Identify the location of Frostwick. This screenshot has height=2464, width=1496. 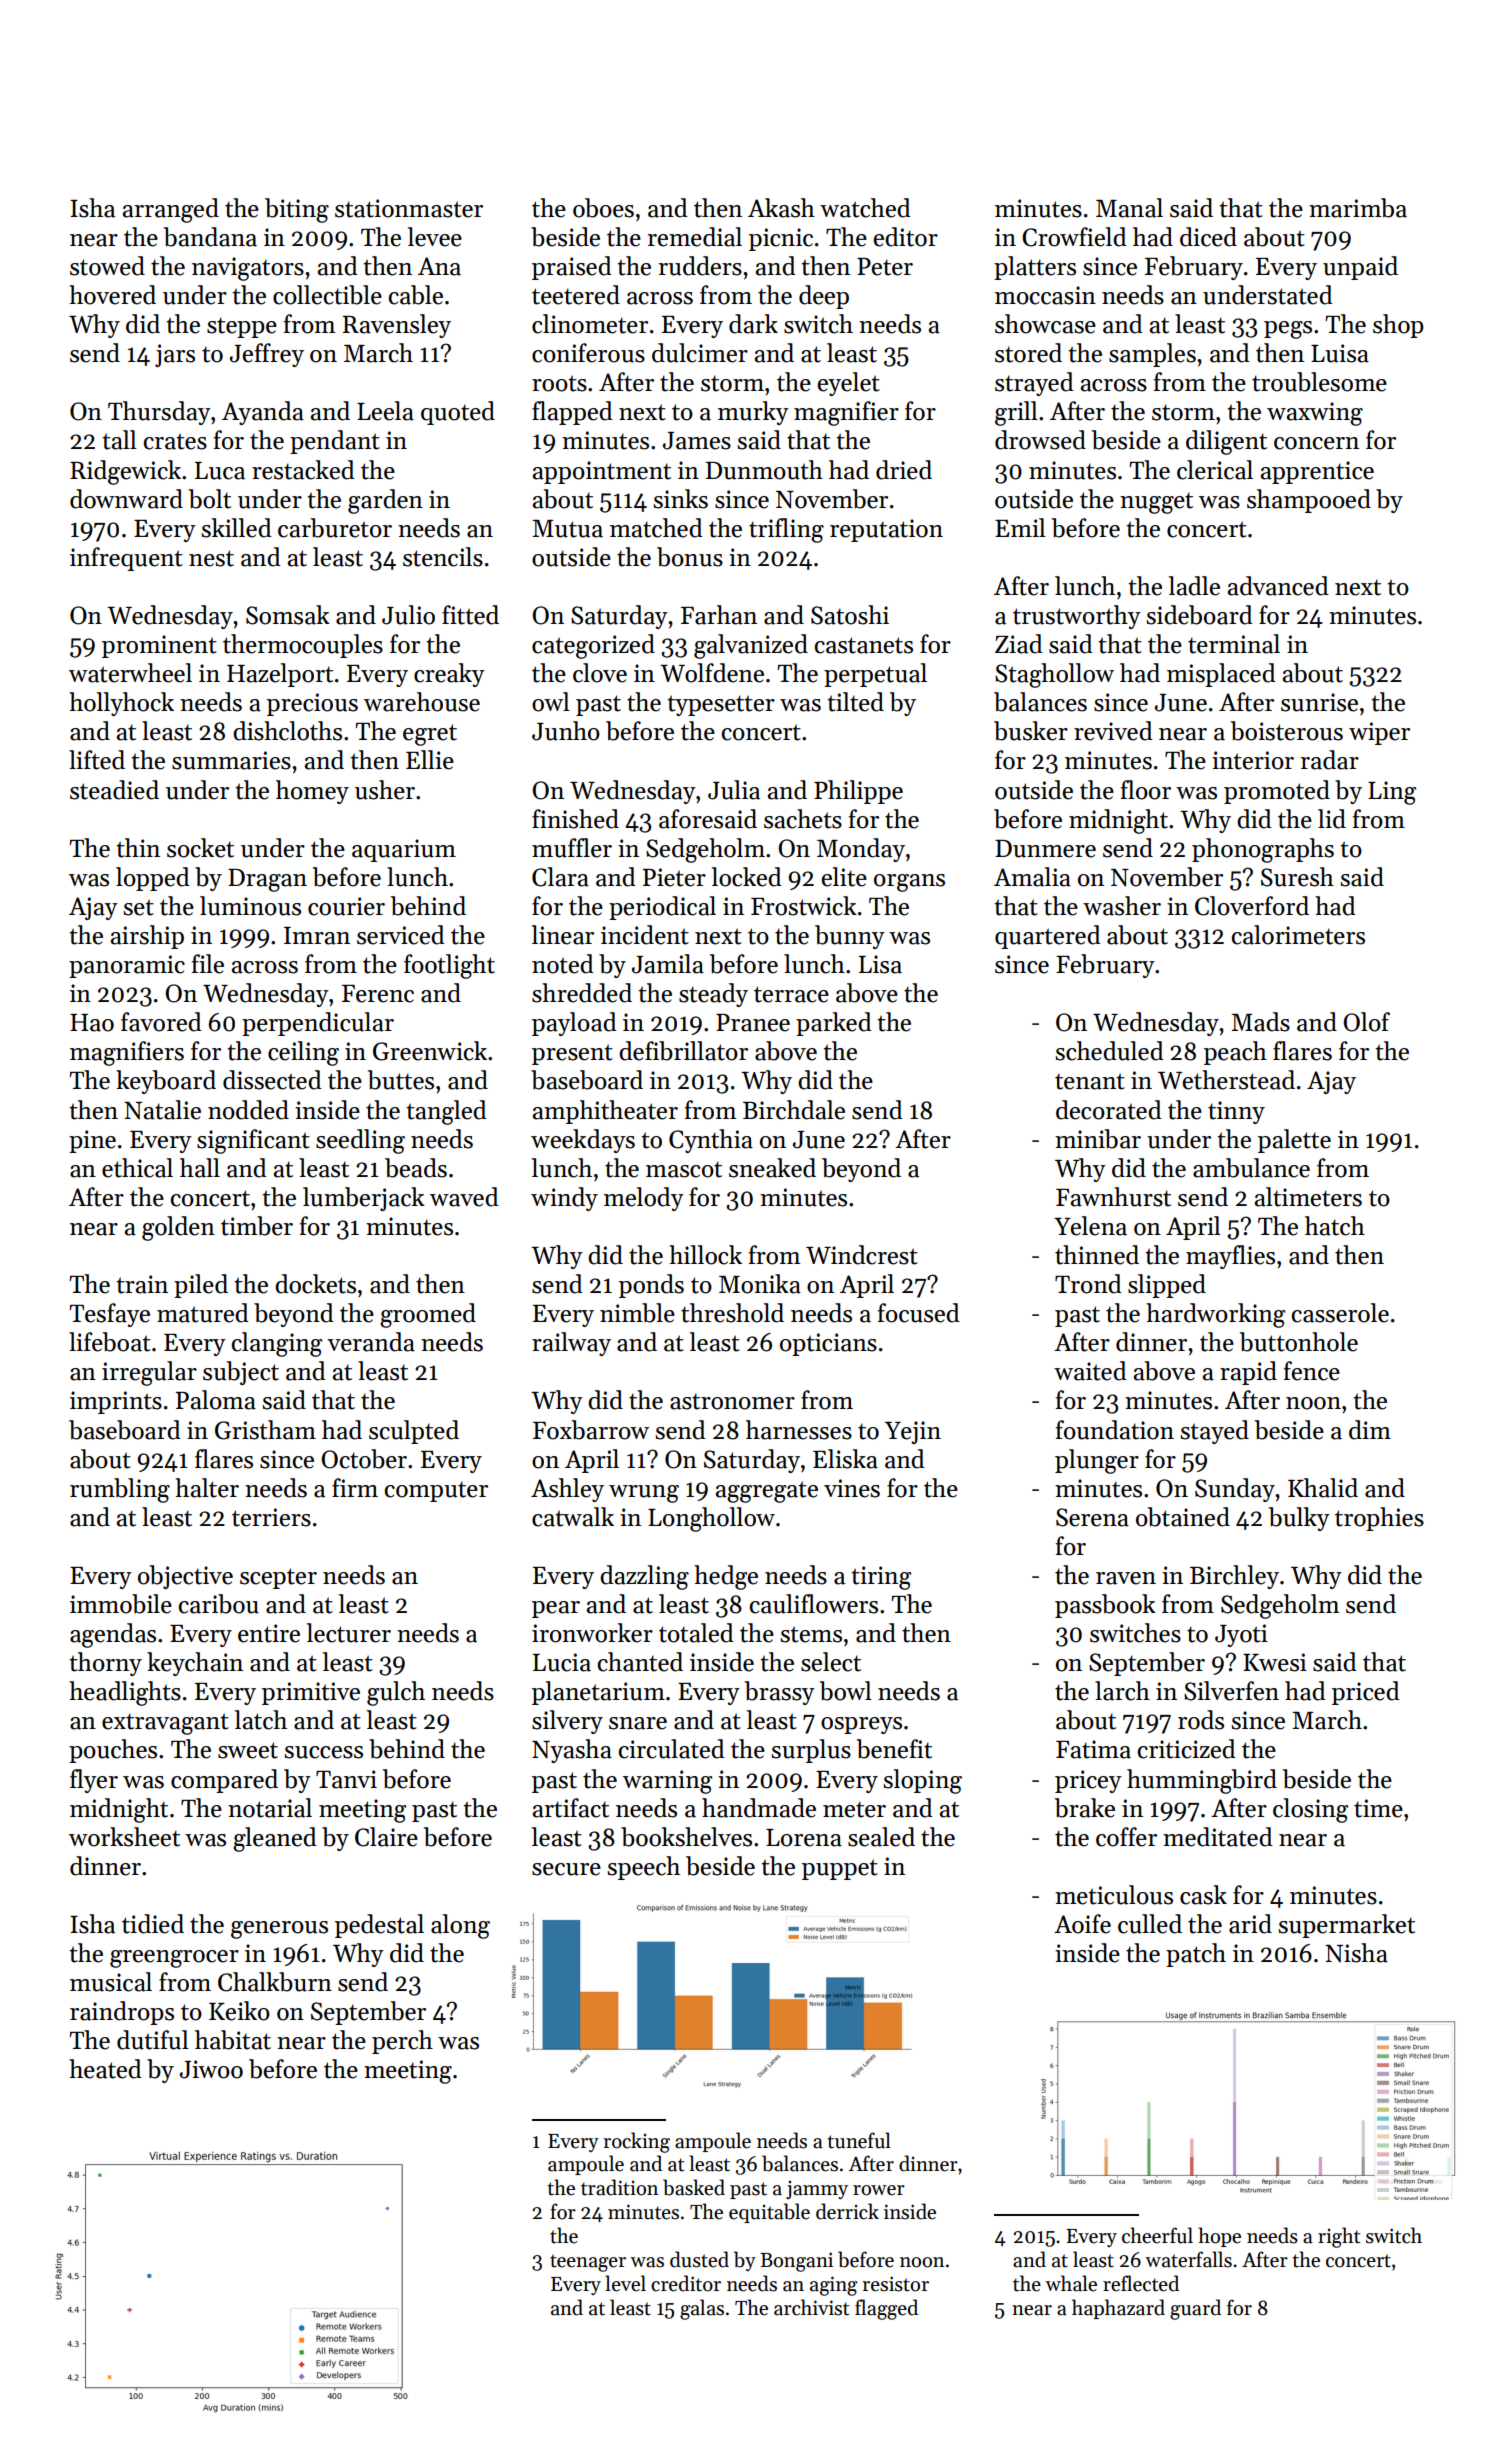
(804, 906).
